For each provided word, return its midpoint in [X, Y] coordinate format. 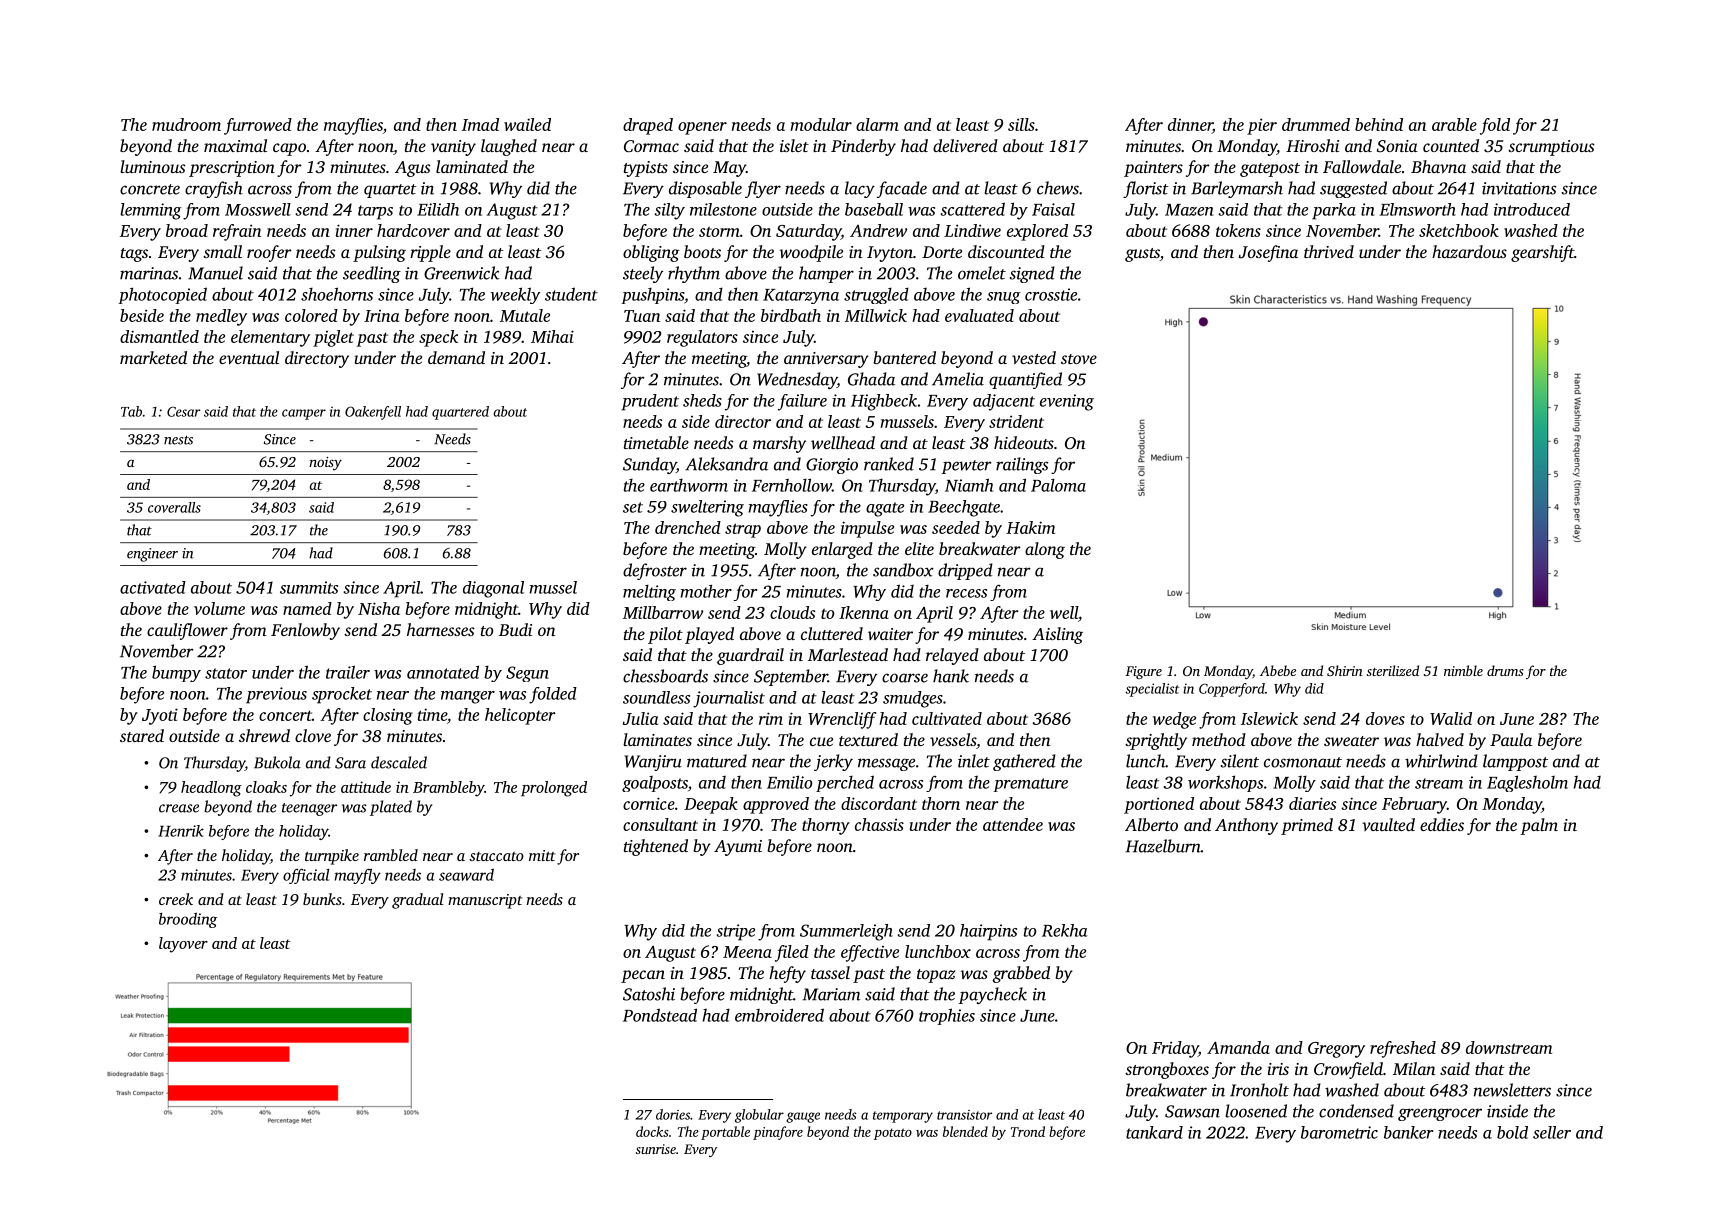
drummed [1316, 124]
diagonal [493, 589]
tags [134, 255]
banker [1408, 1132]
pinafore [778, 1133]
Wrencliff [842, 720]
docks [652, 1131]
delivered [965, 145]
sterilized [1393, 670]
